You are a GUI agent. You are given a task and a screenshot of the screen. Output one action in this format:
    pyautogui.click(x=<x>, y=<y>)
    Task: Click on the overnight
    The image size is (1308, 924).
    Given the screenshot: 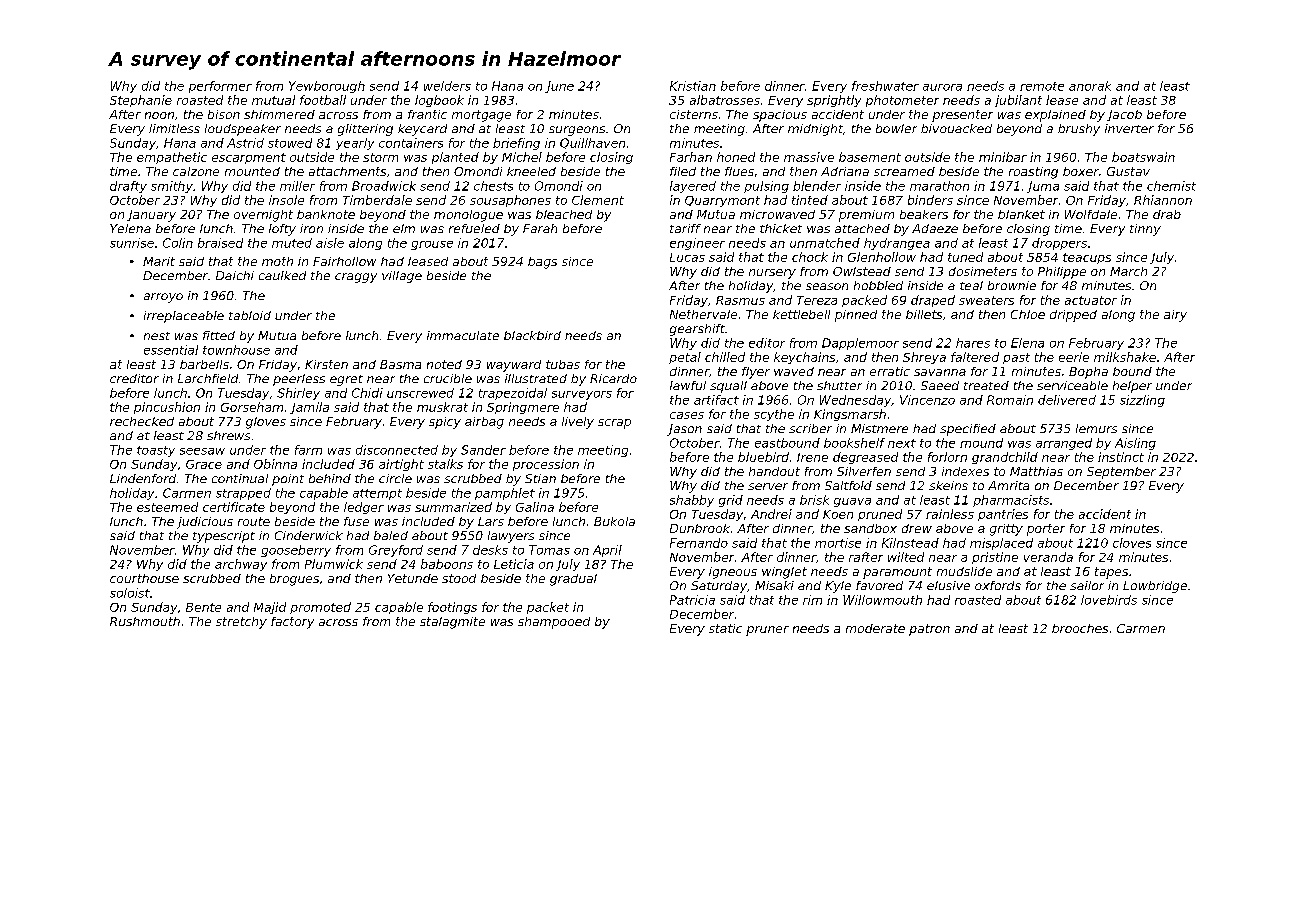 What is the action you would take?
    pyautogui.click(x=263, y=216)
